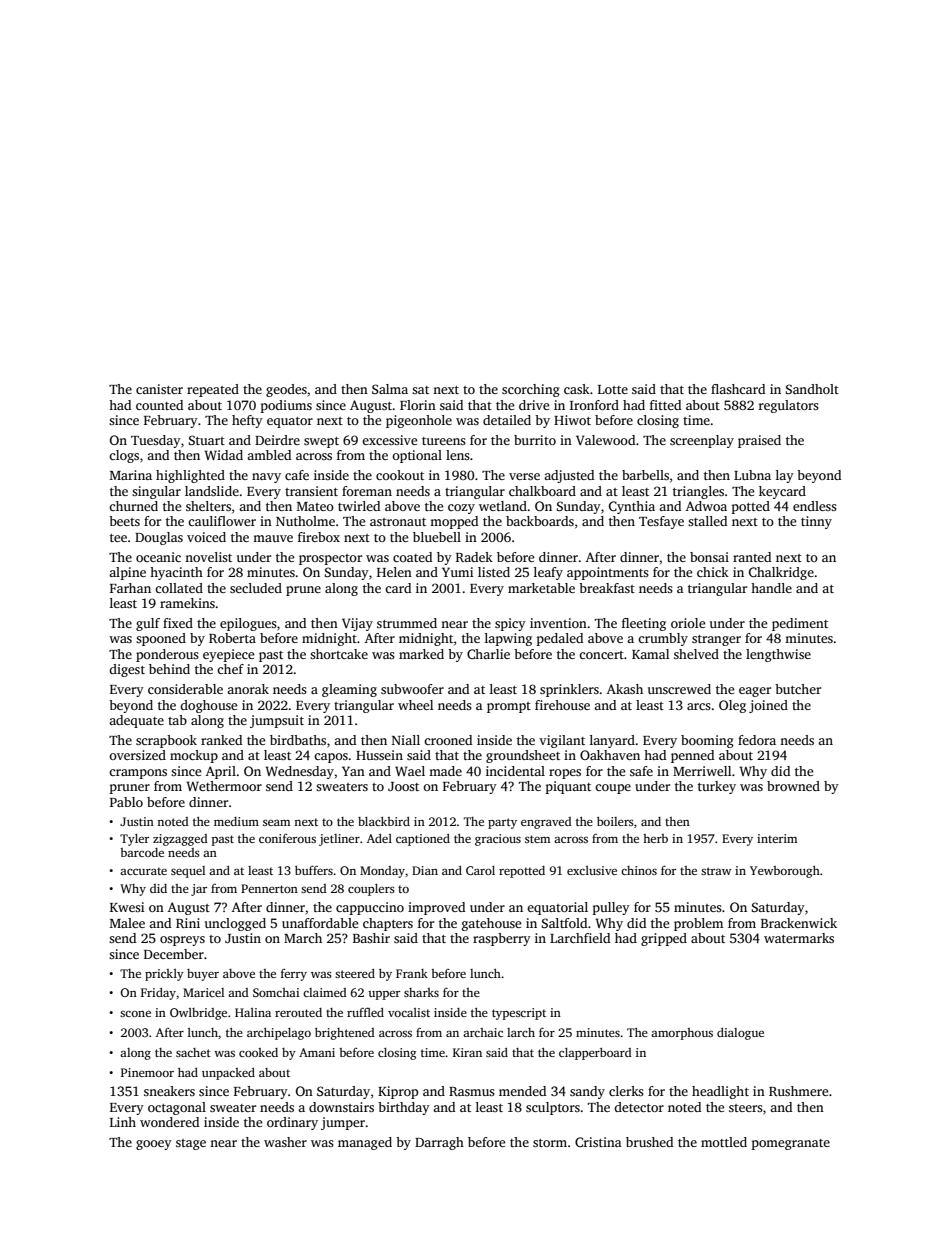 The width and height of the screenshot is (952, 1233). Describe the element at coordinates (131, 475) in the screenshot. I see `Marina` at that location.
